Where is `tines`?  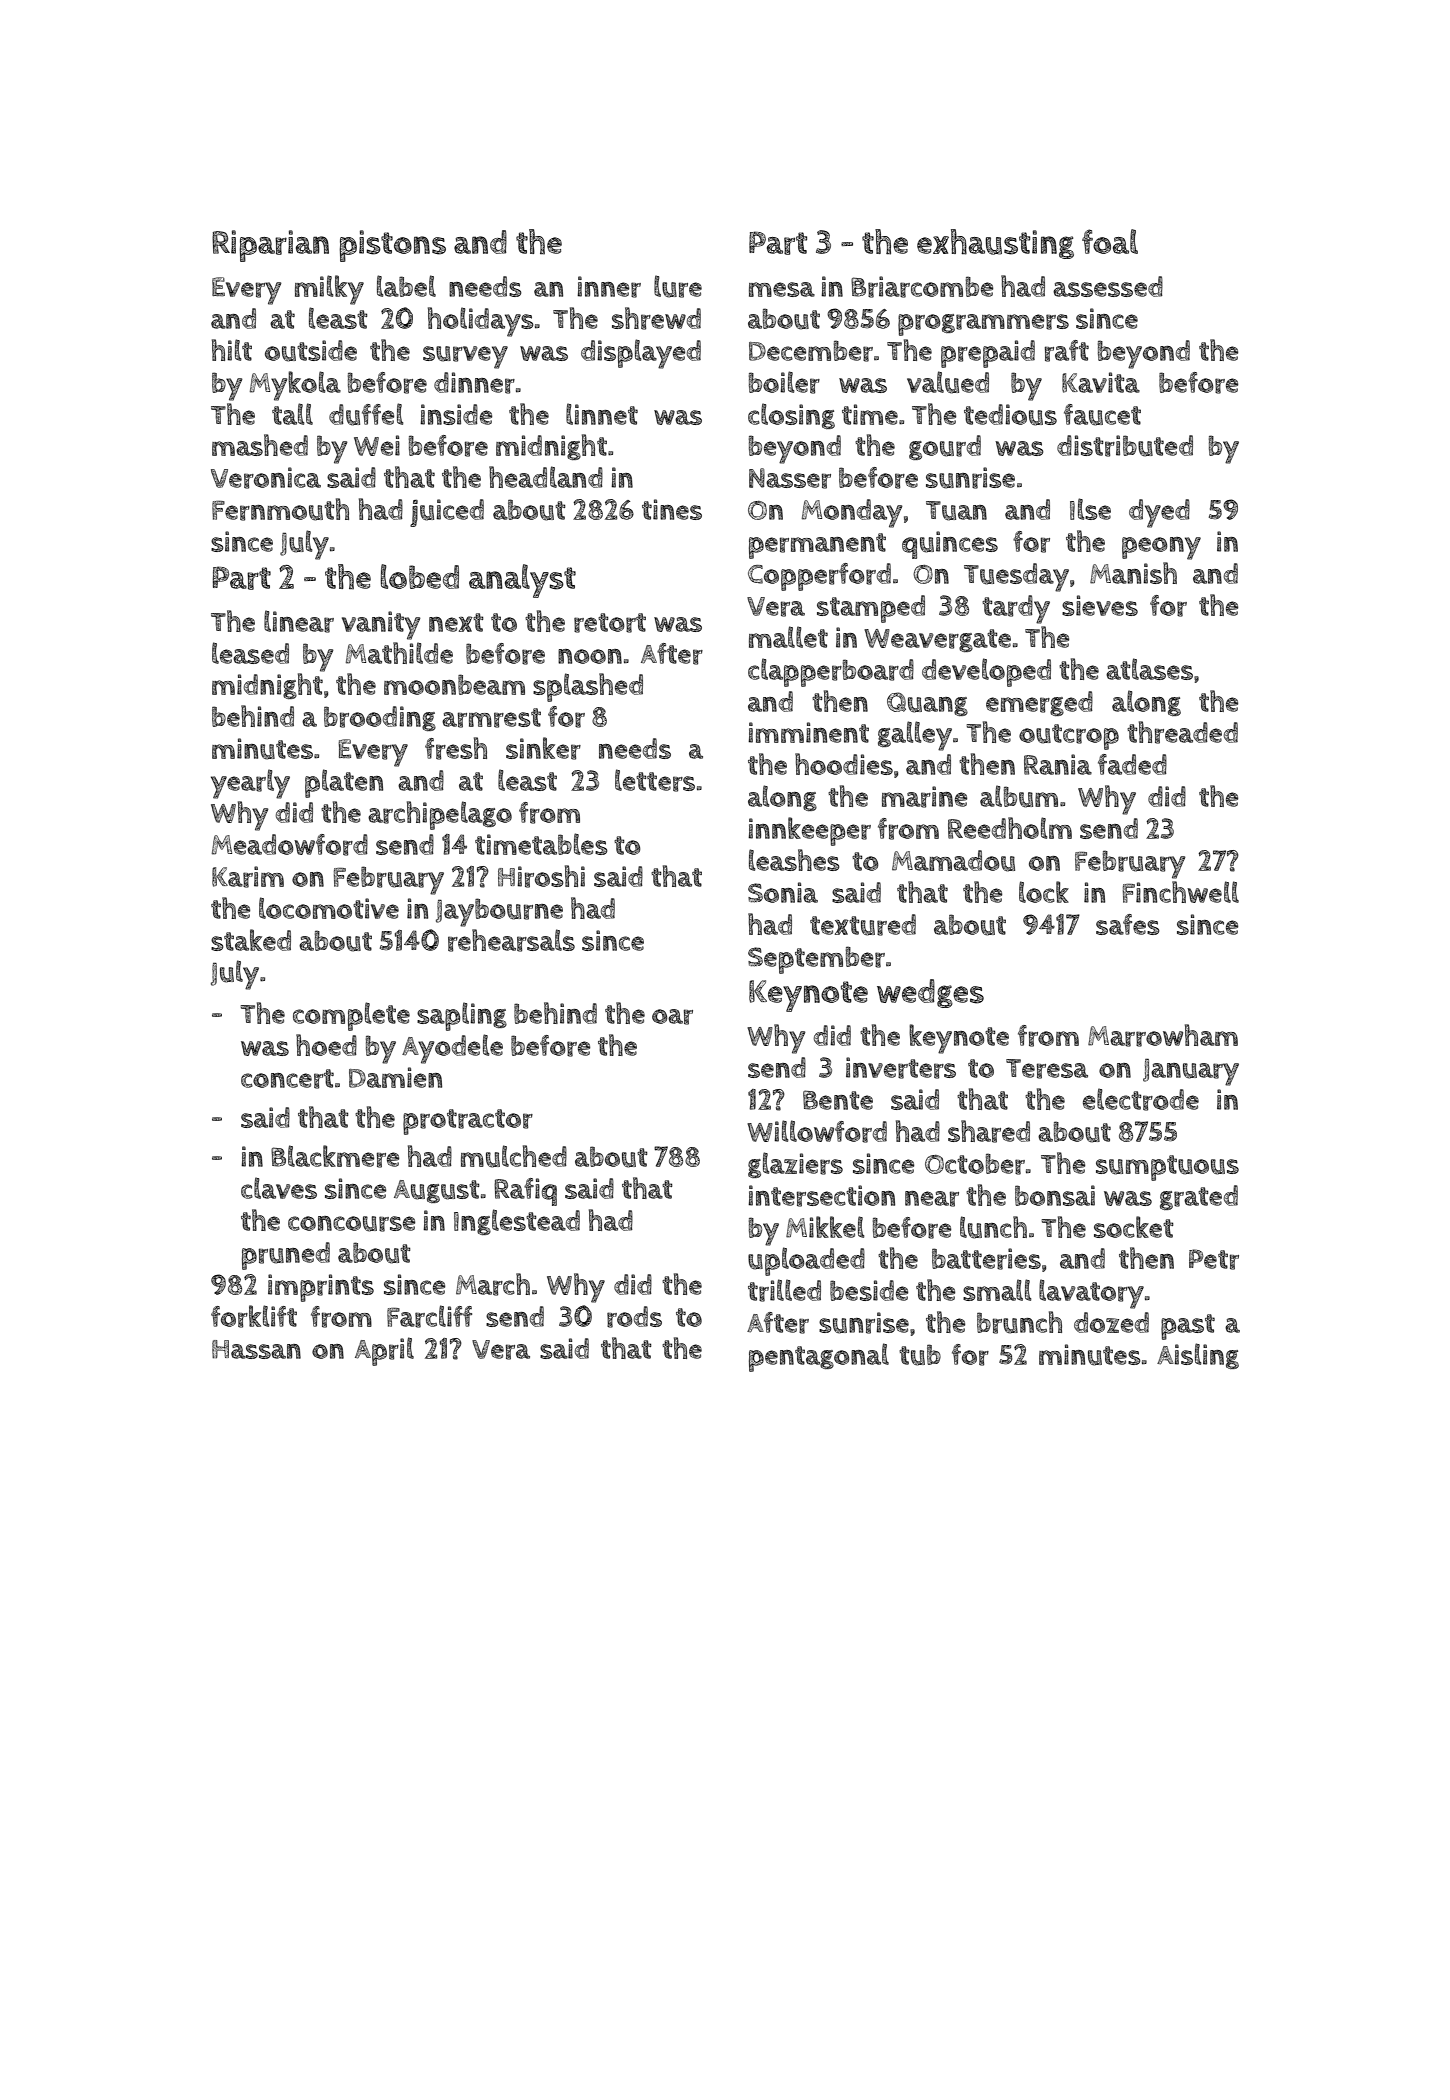
tines is located at coordinates (672, 509).
